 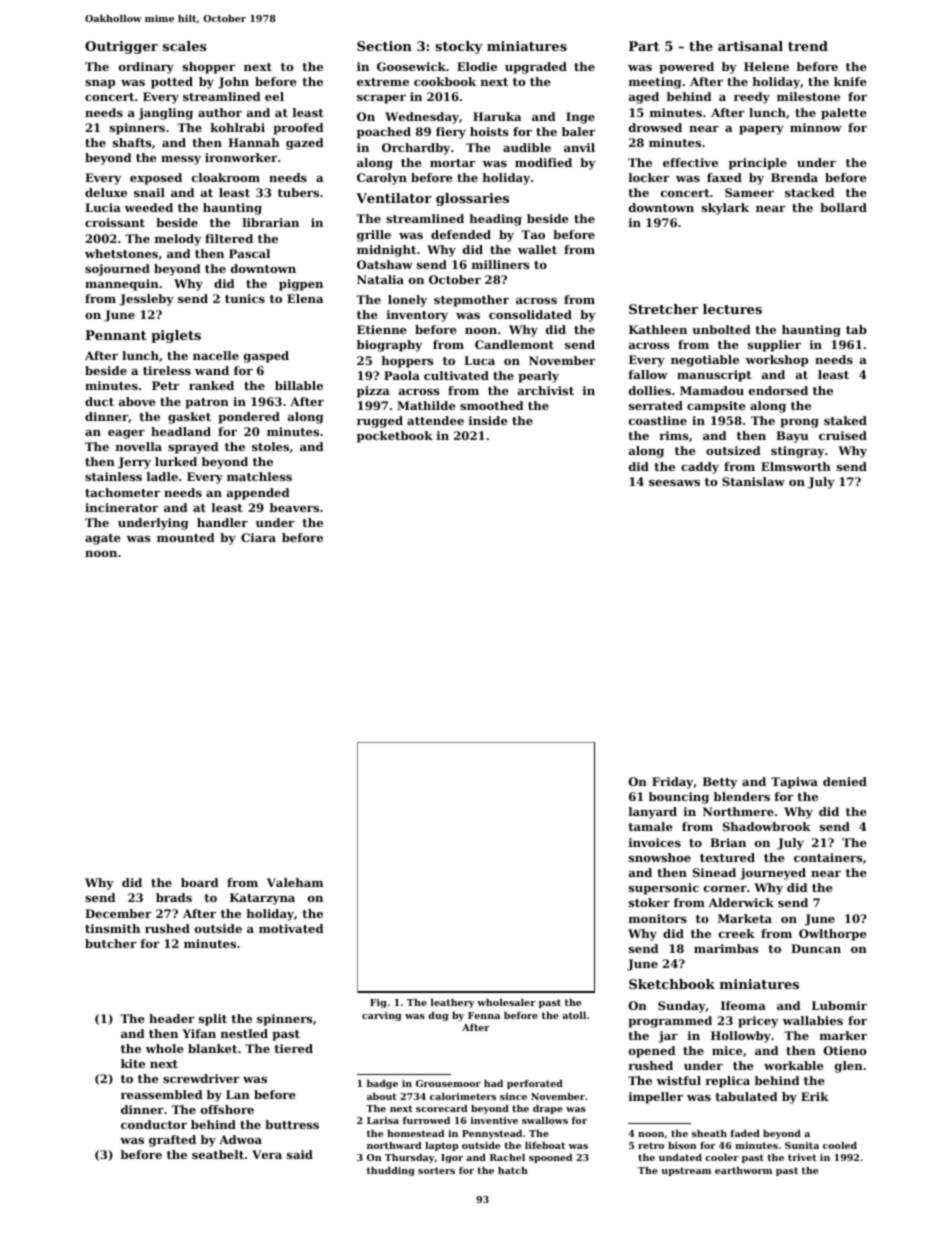 I want to click on Section, so click(x=384, y=46).
